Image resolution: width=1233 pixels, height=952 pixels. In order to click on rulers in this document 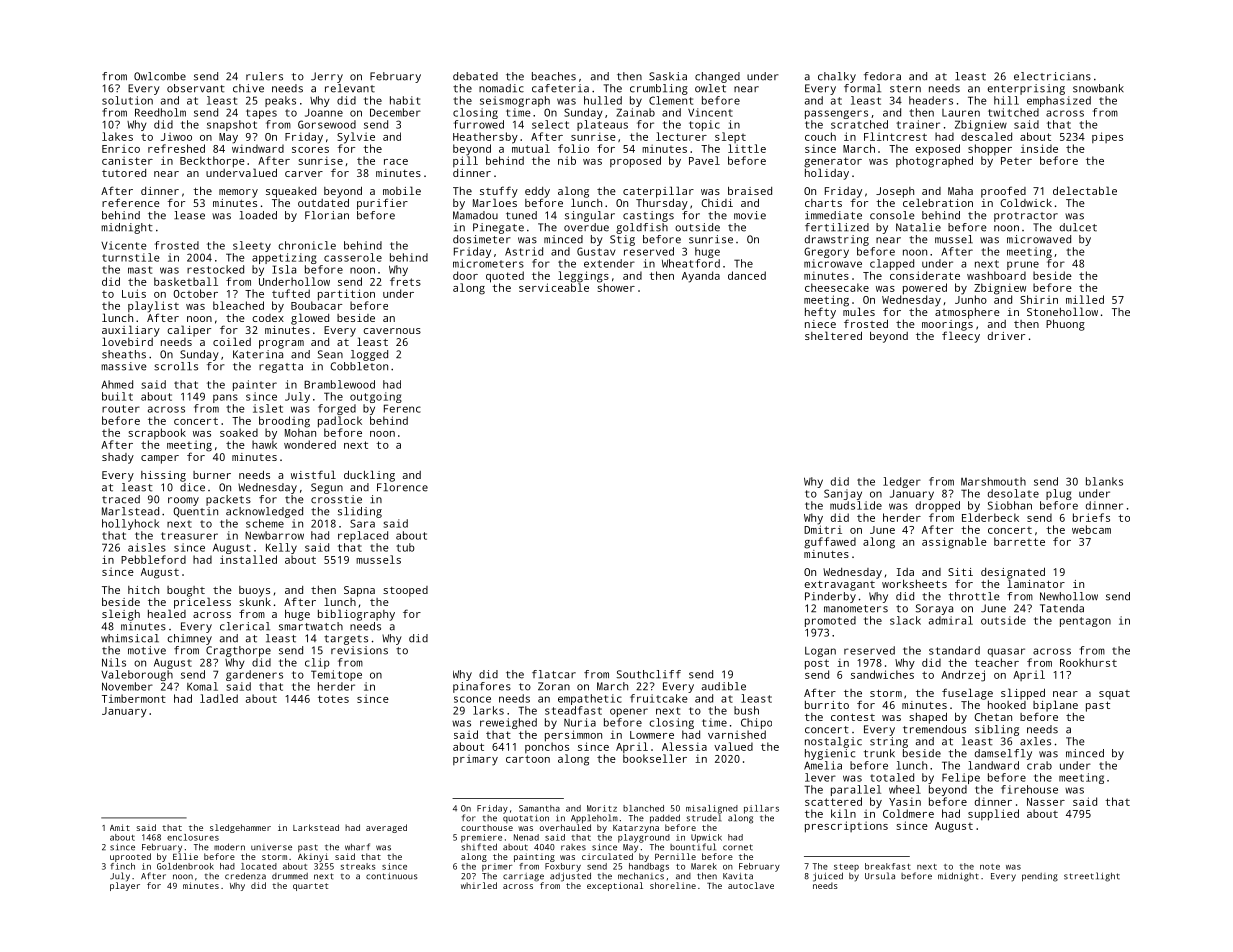, I will do `click(264, 76)`.
